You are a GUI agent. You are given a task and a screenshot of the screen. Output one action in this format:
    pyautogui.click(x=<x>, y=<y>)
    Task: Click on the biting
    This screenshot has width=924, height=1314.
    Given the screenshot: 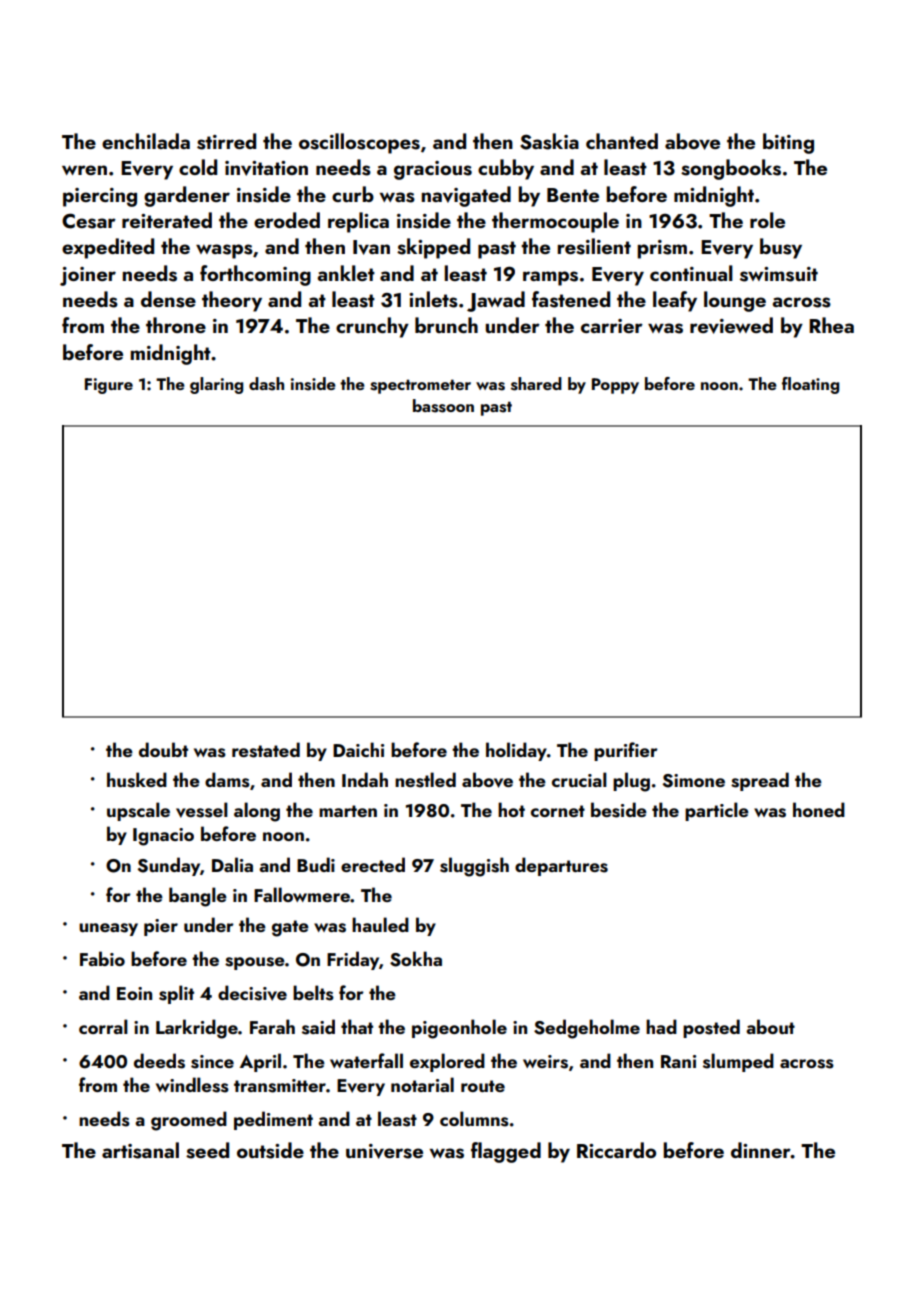 What is the action you would take?
    pyautogui.click(x=788, y=143)
